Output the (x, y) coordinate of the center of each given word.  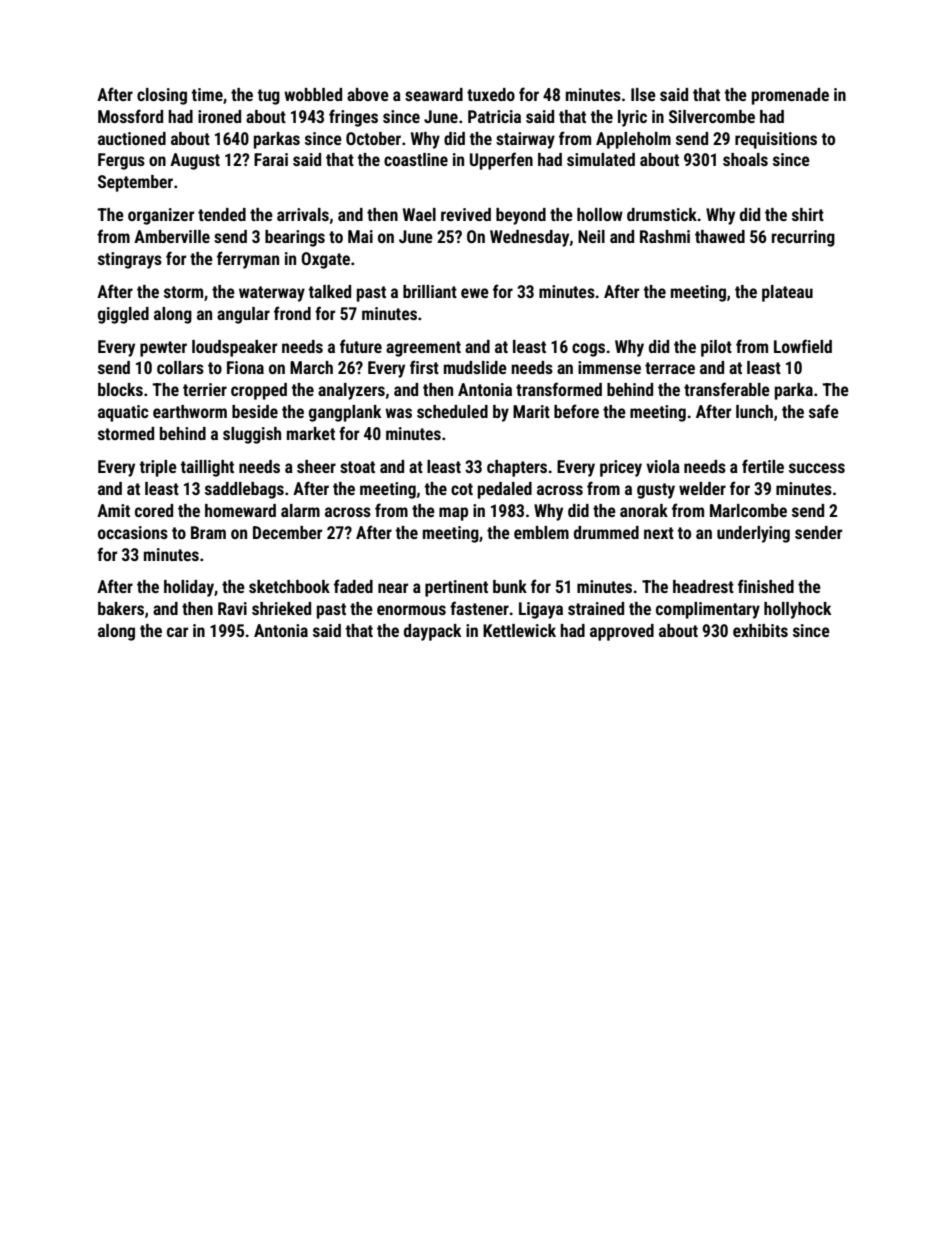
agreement (423, 349)
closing (162, 96)
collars (180, 367)
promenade (790, 96)
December (287, 532)
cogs (588, 350)
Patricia (494, 116)
